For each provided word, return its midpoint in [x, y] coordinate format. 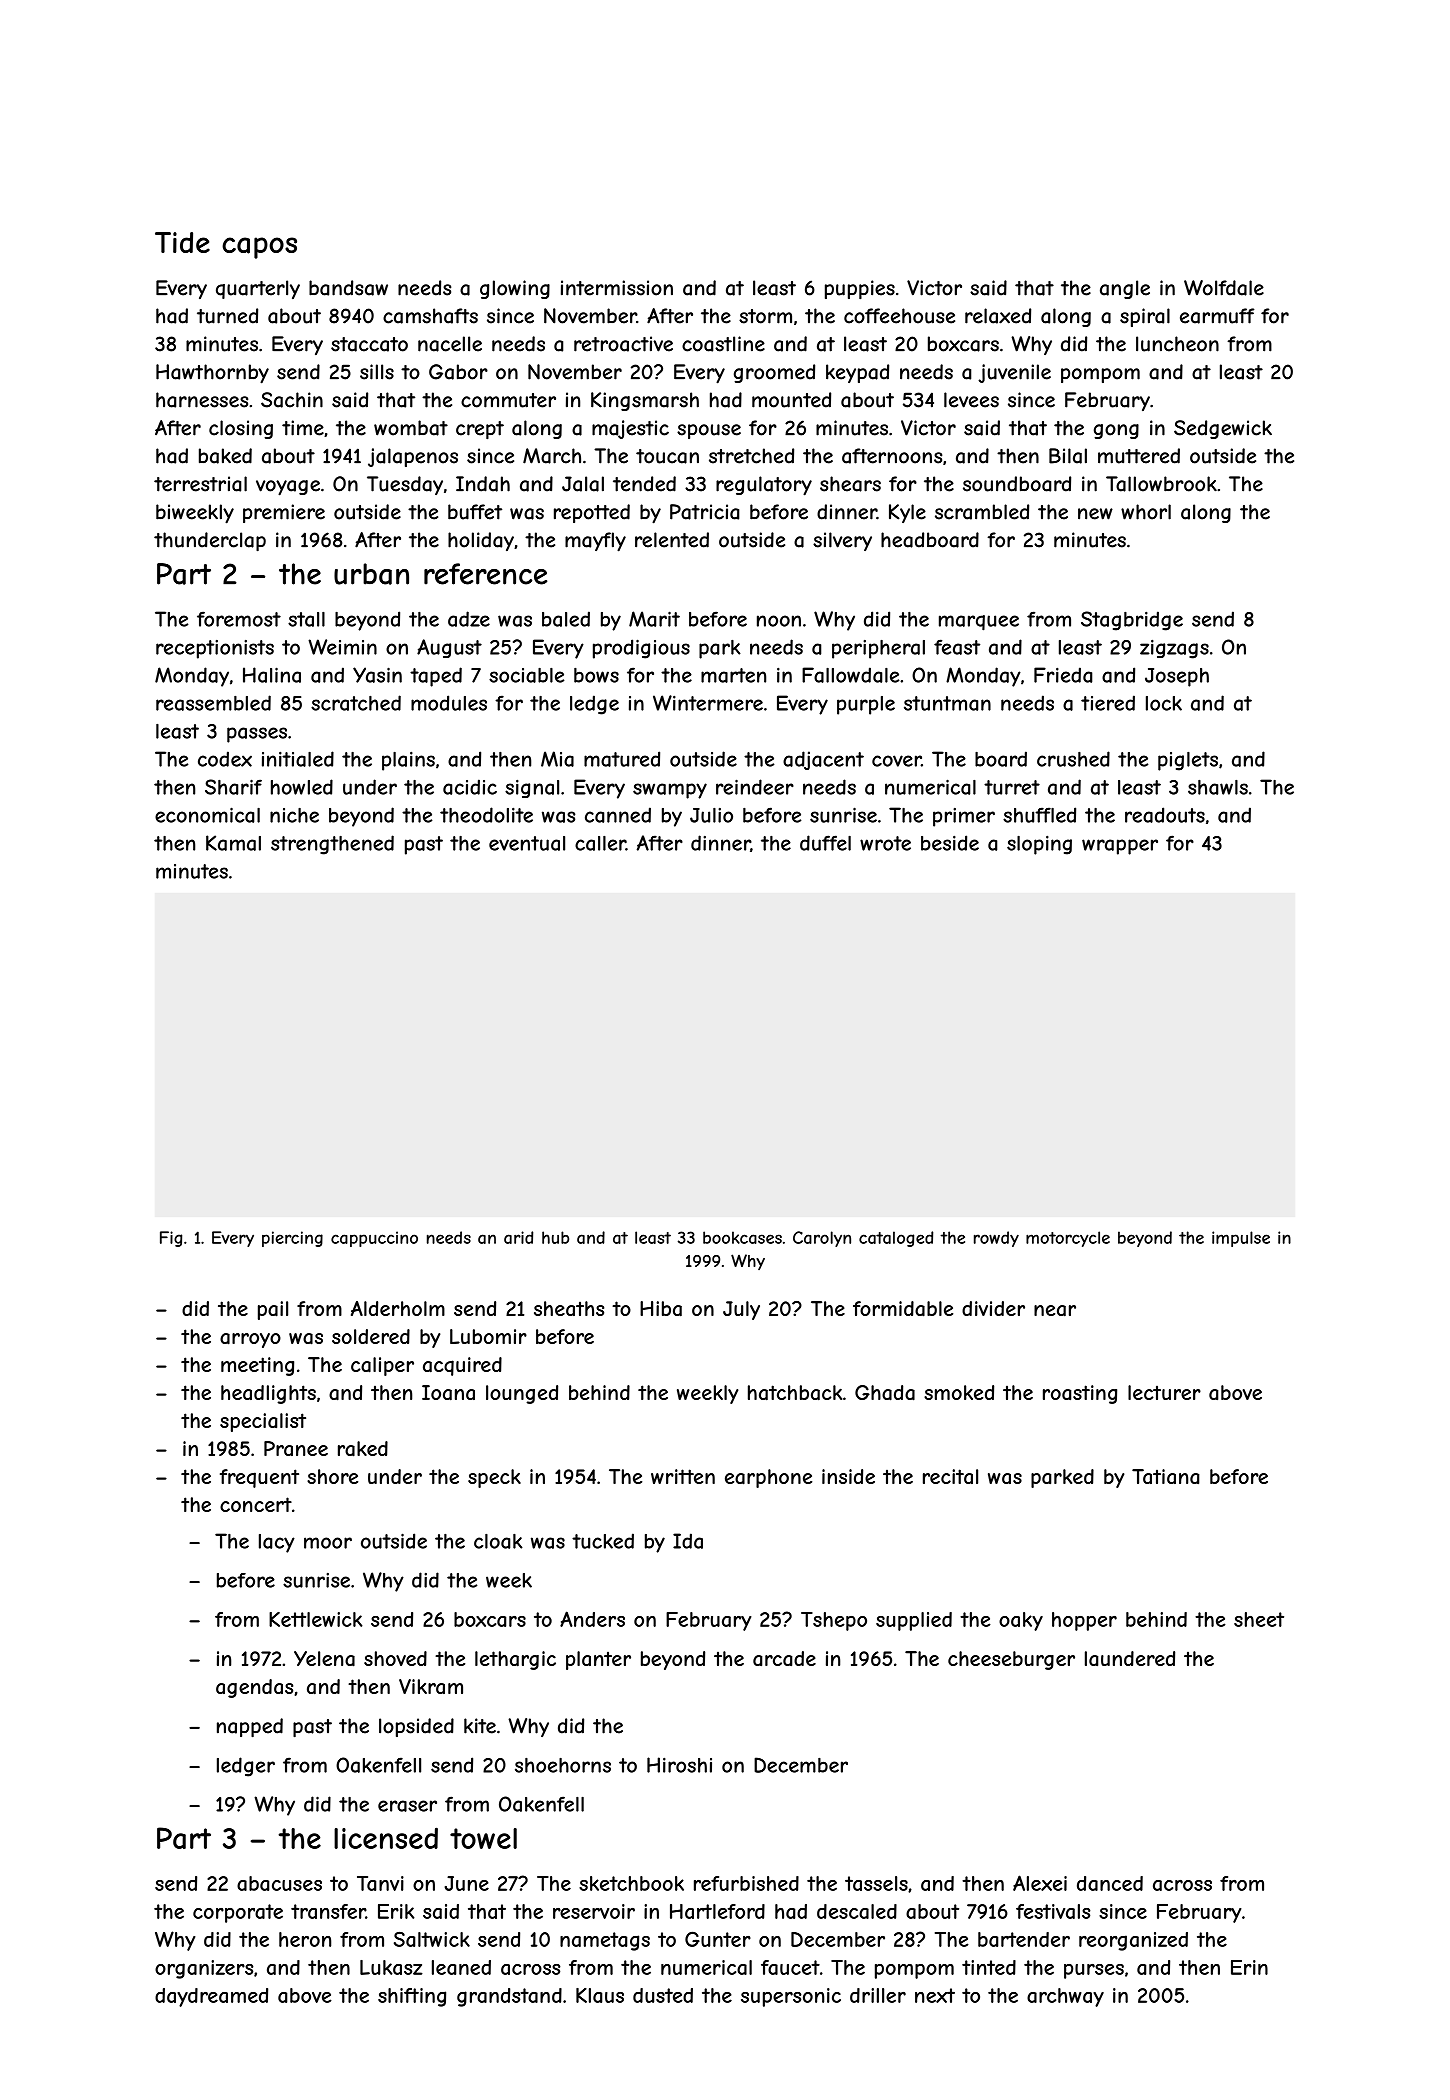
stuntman [947, 703]
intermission [617, 288]
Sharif [233, 787]
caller [600, 843]
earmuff [1217, 316]
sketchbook [631, 1883]
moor [328, 1543]
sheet [1259, 1619]
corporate [238, 1913]
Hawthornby [212, 374]
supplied [914, 1621]
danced [1110, 1883]
